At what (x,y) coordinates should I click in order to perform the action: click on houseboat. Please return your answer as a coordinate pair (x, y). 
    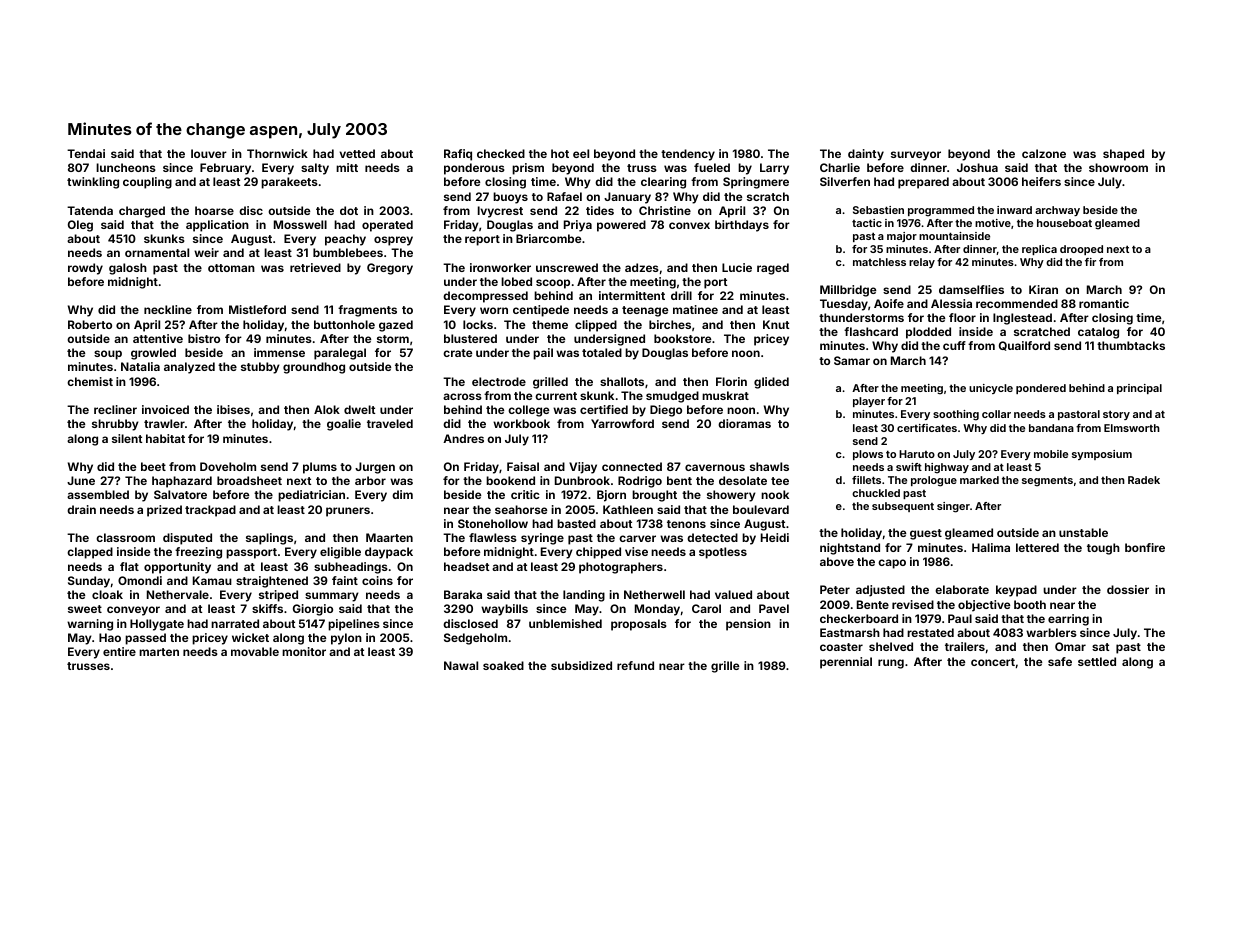
    Looking at the image, I should click on (1064, 223).
